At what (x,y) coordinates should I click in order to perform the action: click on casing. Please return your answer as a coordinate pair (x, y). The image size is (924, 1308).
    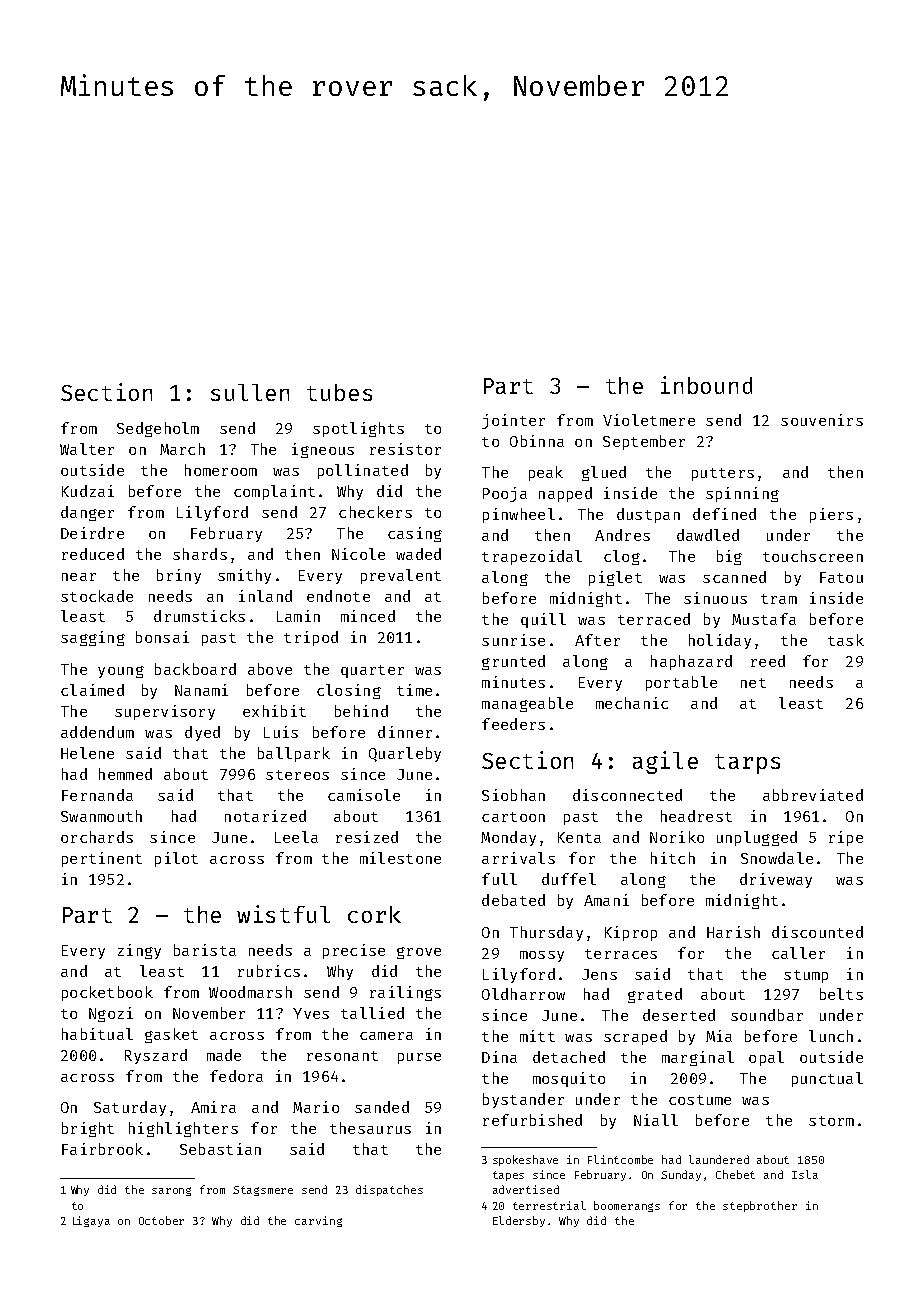
    Looking at the image, I should click on (415, 534).
